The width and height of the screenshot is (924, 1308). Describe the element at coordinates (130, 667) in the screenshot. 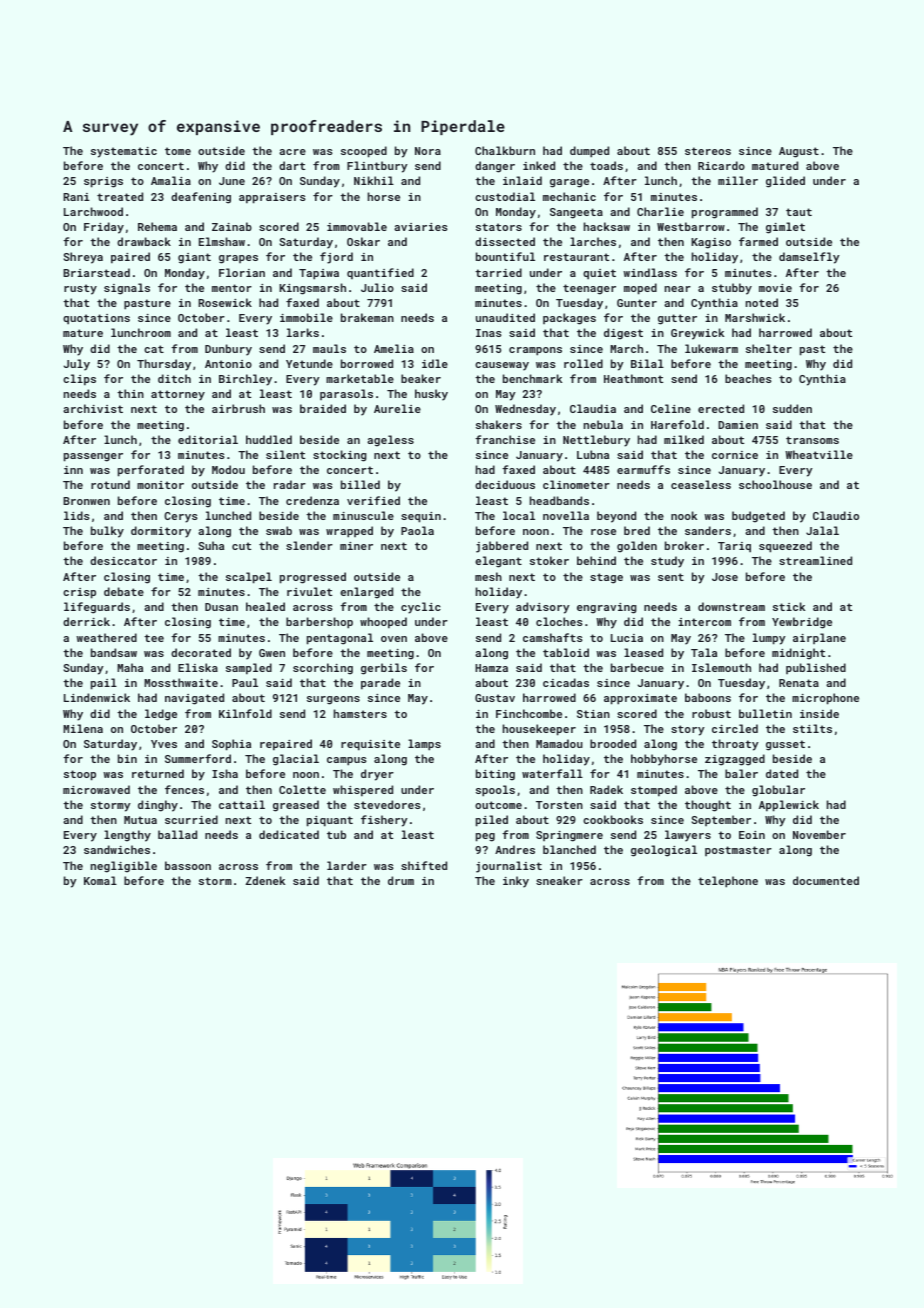

I see `Maha` at that location.
